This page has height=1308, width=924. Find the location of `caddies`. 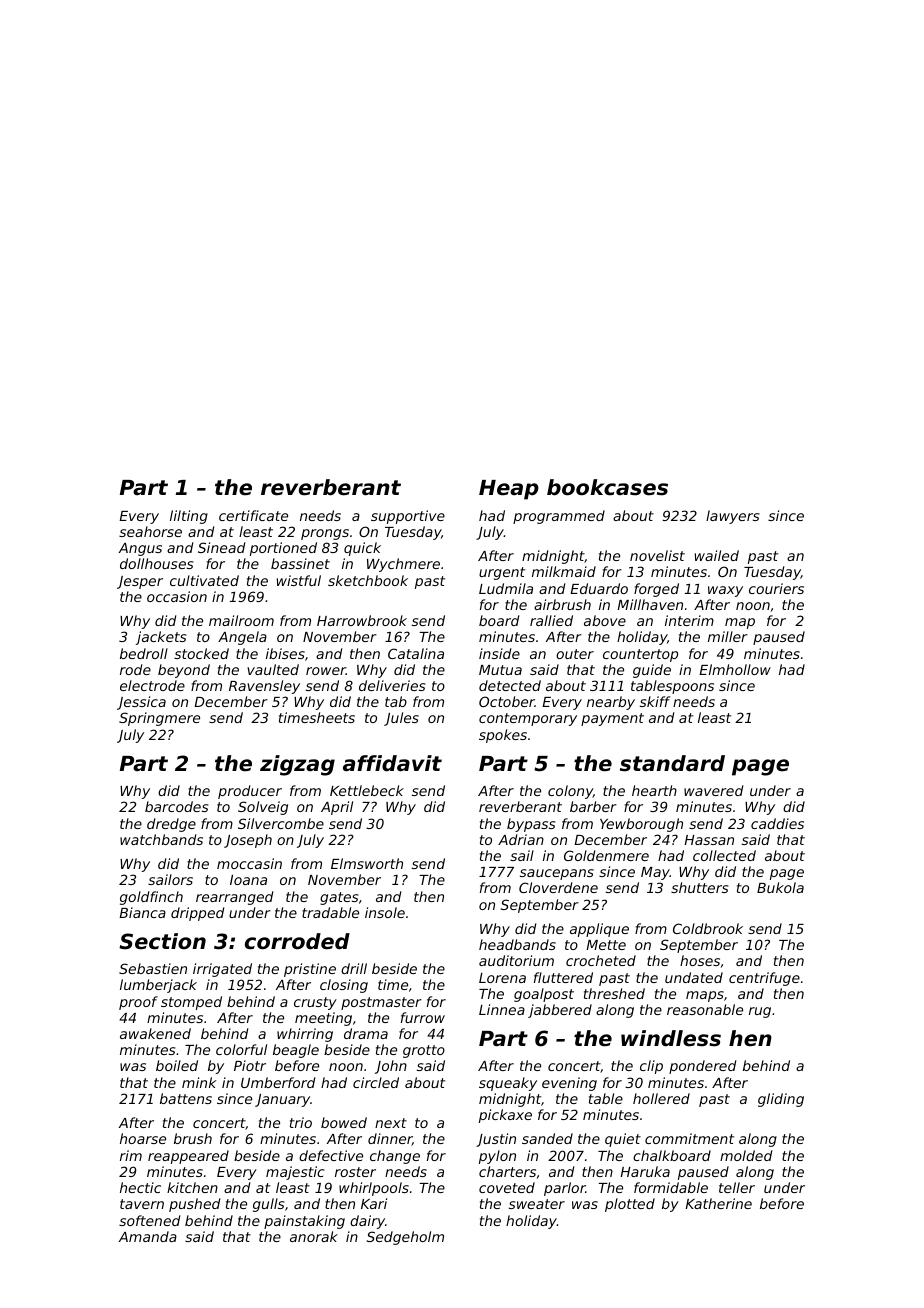

caddies is located at coordinates (777, 823).
